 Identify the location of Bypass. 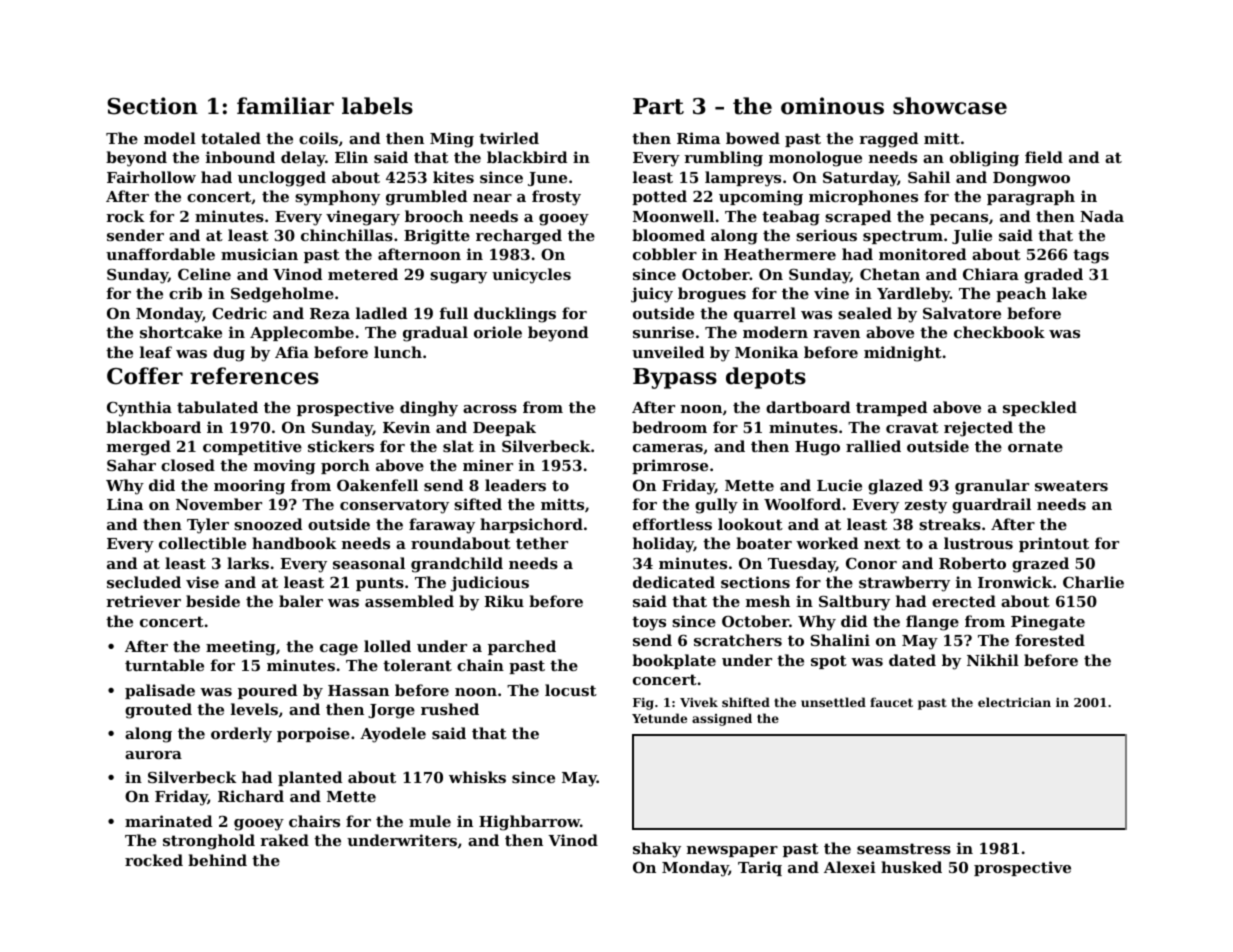
(675, 378).
